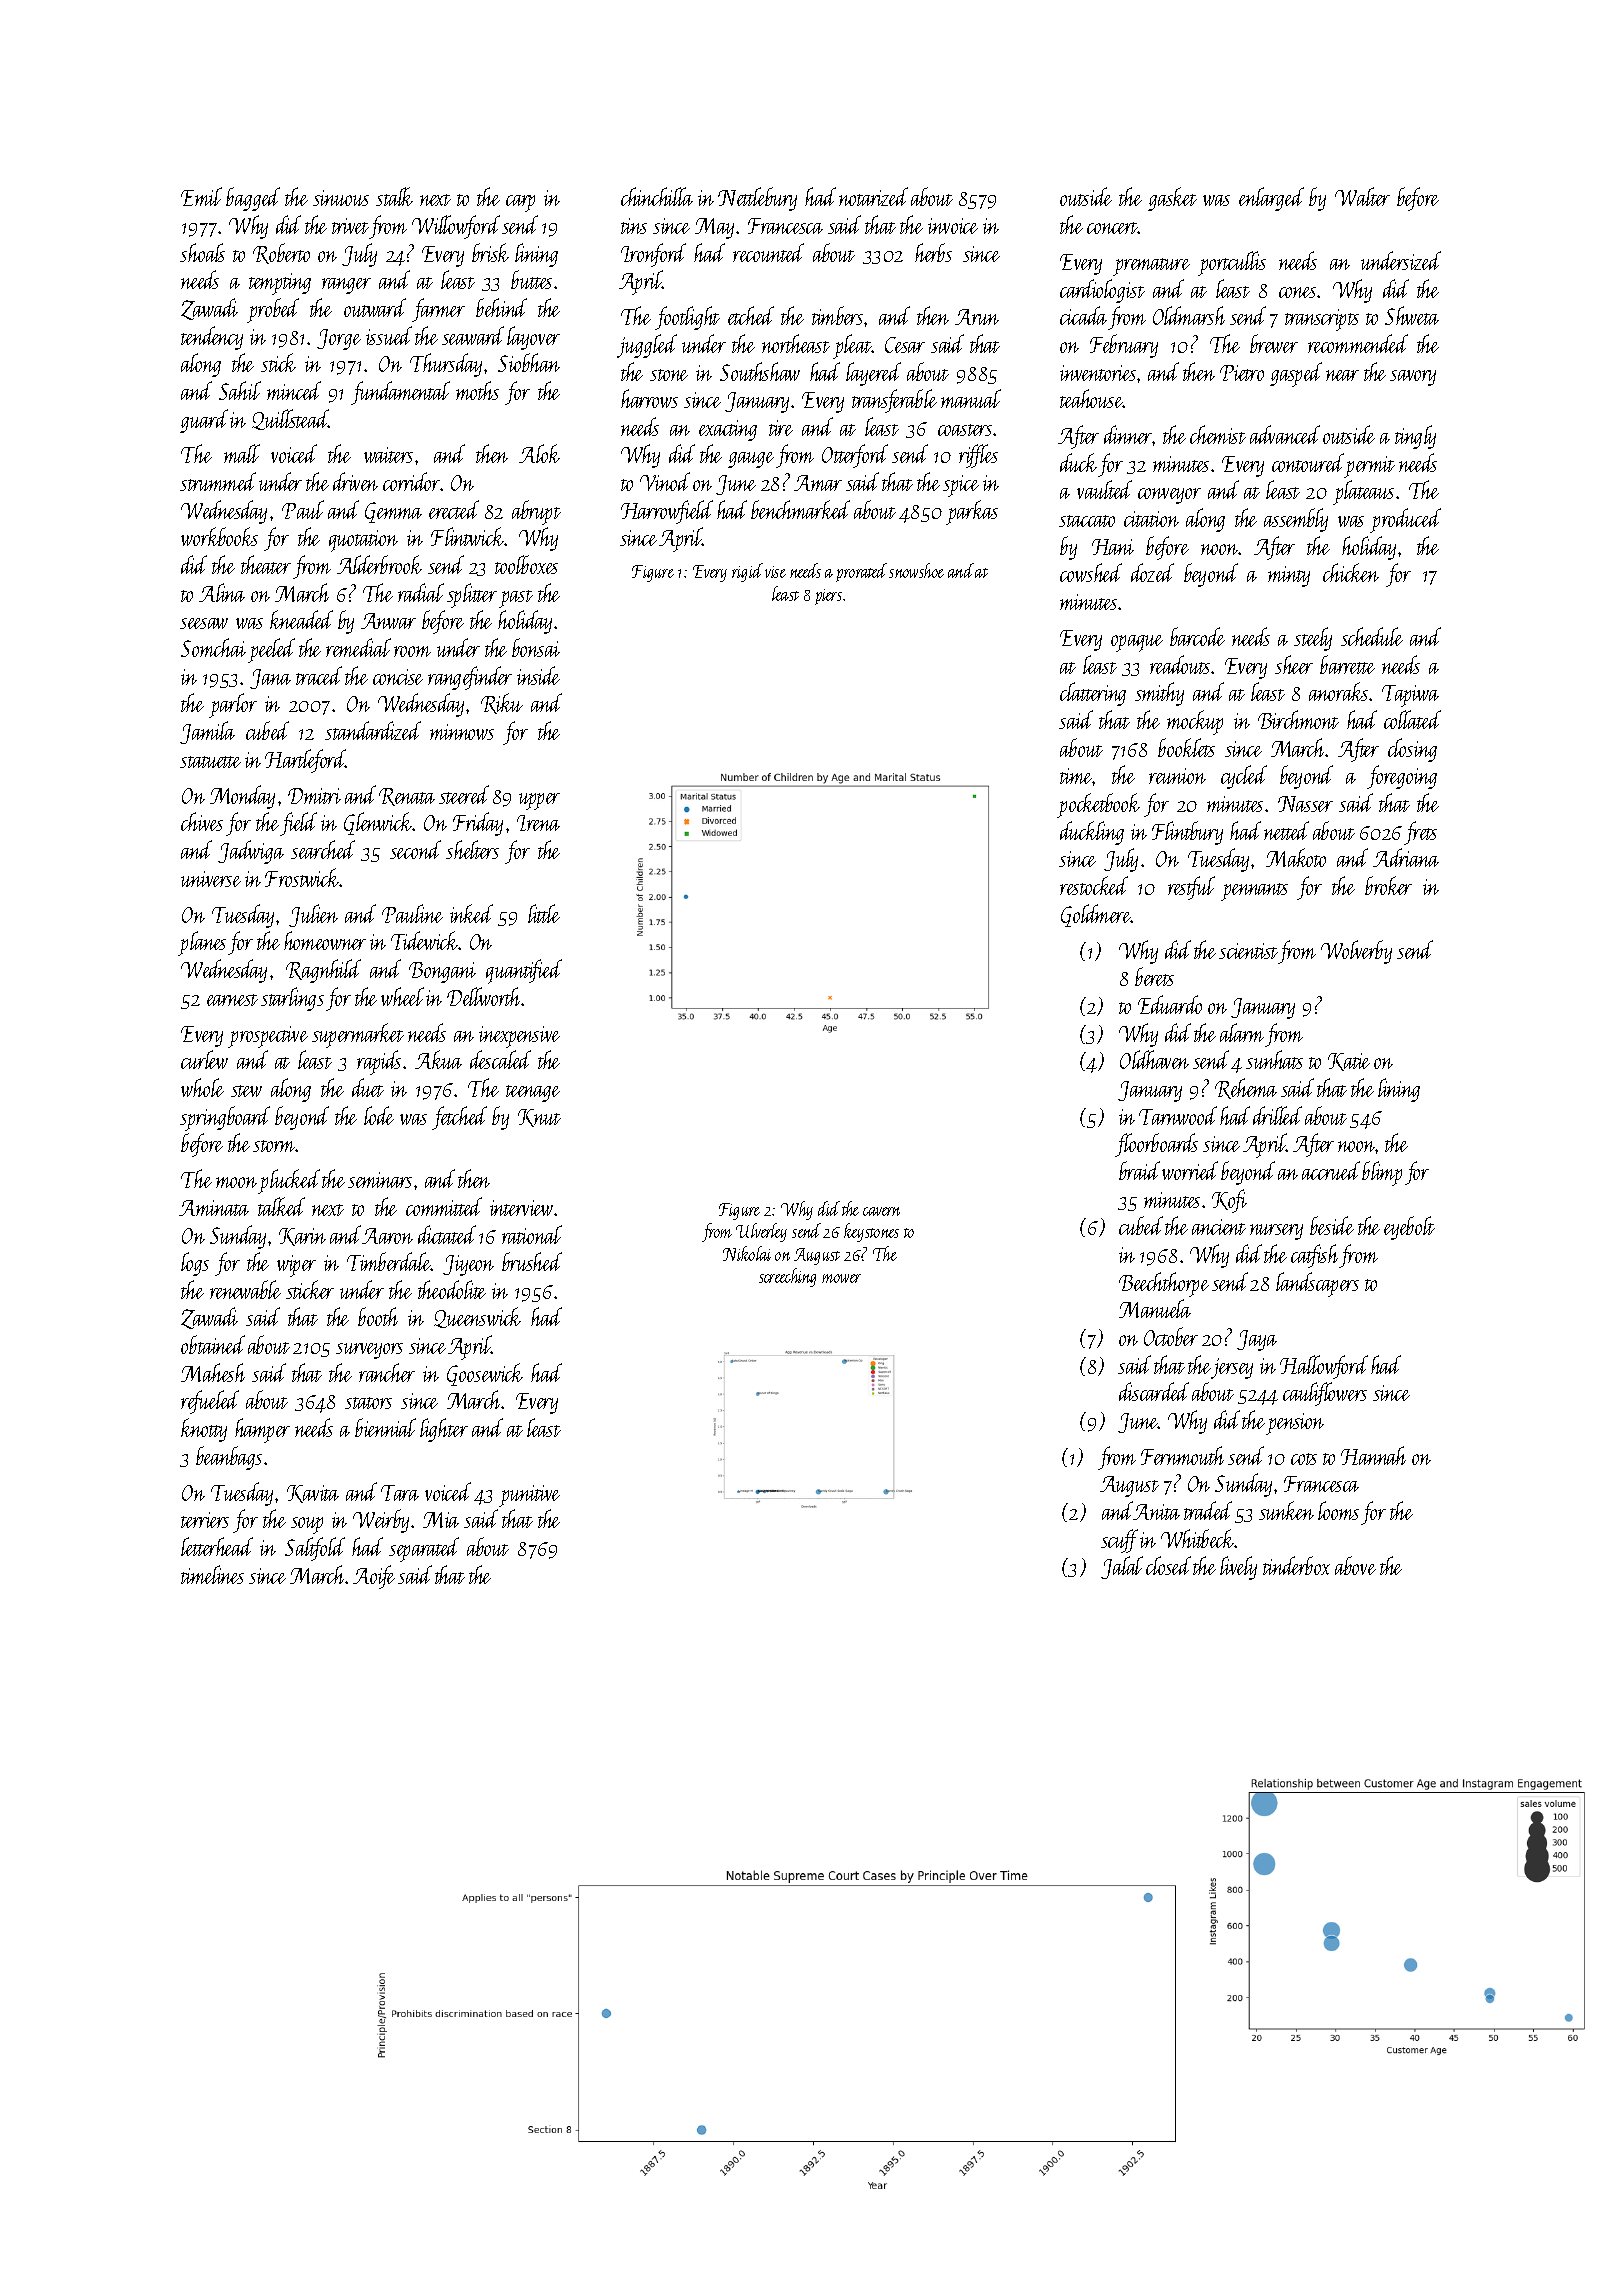 Image resolution: width=1620 pixels, height=2292 pixels. I want to click on Tidewick, so click(425, 940).
